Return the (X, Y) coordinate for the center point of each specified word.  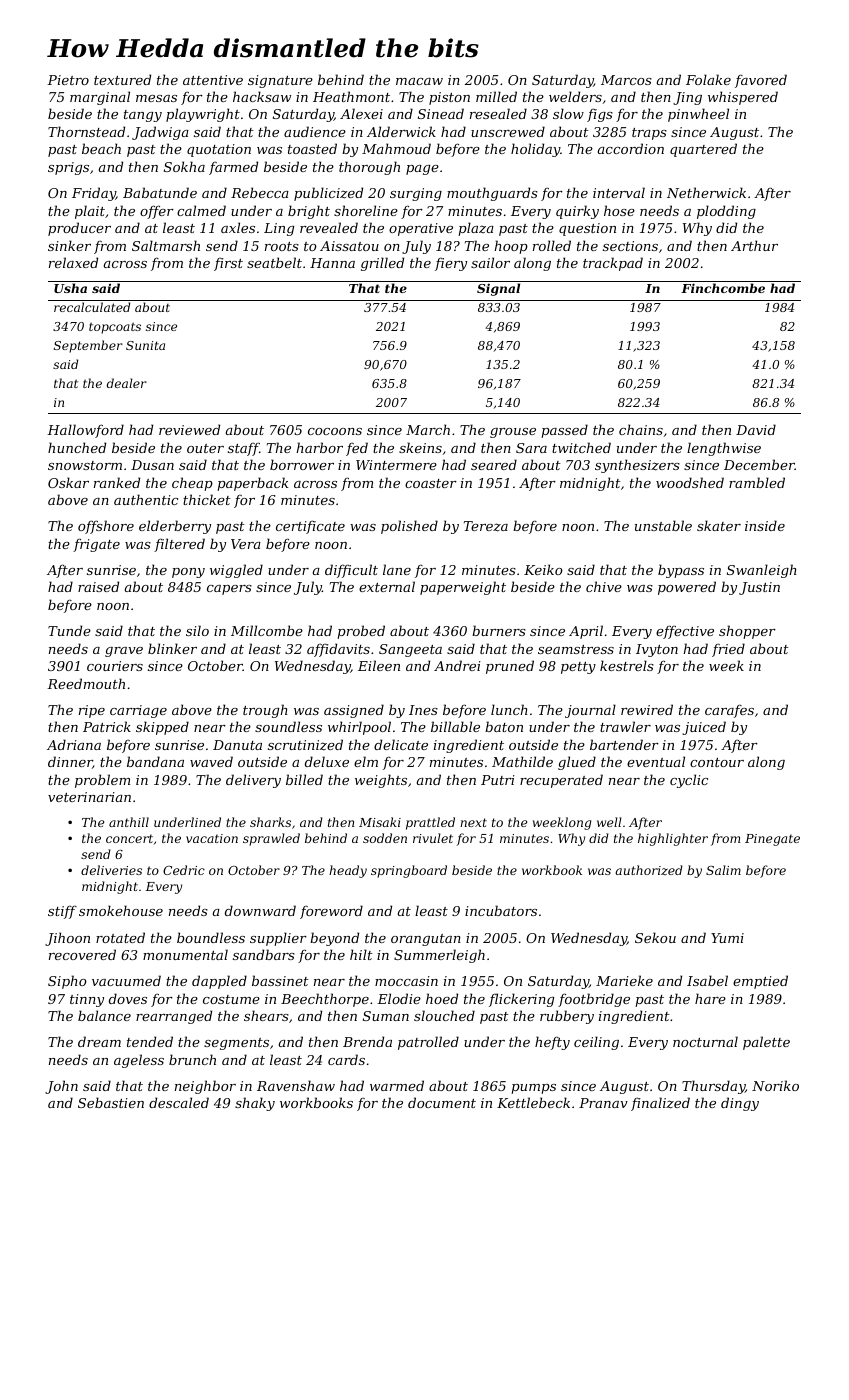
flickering (521, 1000)
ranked (117, 482)
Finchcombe (723, 288)
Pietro (68, 80)
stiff (62, 912)
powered (687, 588)
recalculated (92, 307)
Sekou (655, 937)
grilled (382, 264)
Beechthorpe (325, 1000)
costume (231, 999)
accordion (631, 148)
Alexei (361, 113)
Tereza (486, 526)
